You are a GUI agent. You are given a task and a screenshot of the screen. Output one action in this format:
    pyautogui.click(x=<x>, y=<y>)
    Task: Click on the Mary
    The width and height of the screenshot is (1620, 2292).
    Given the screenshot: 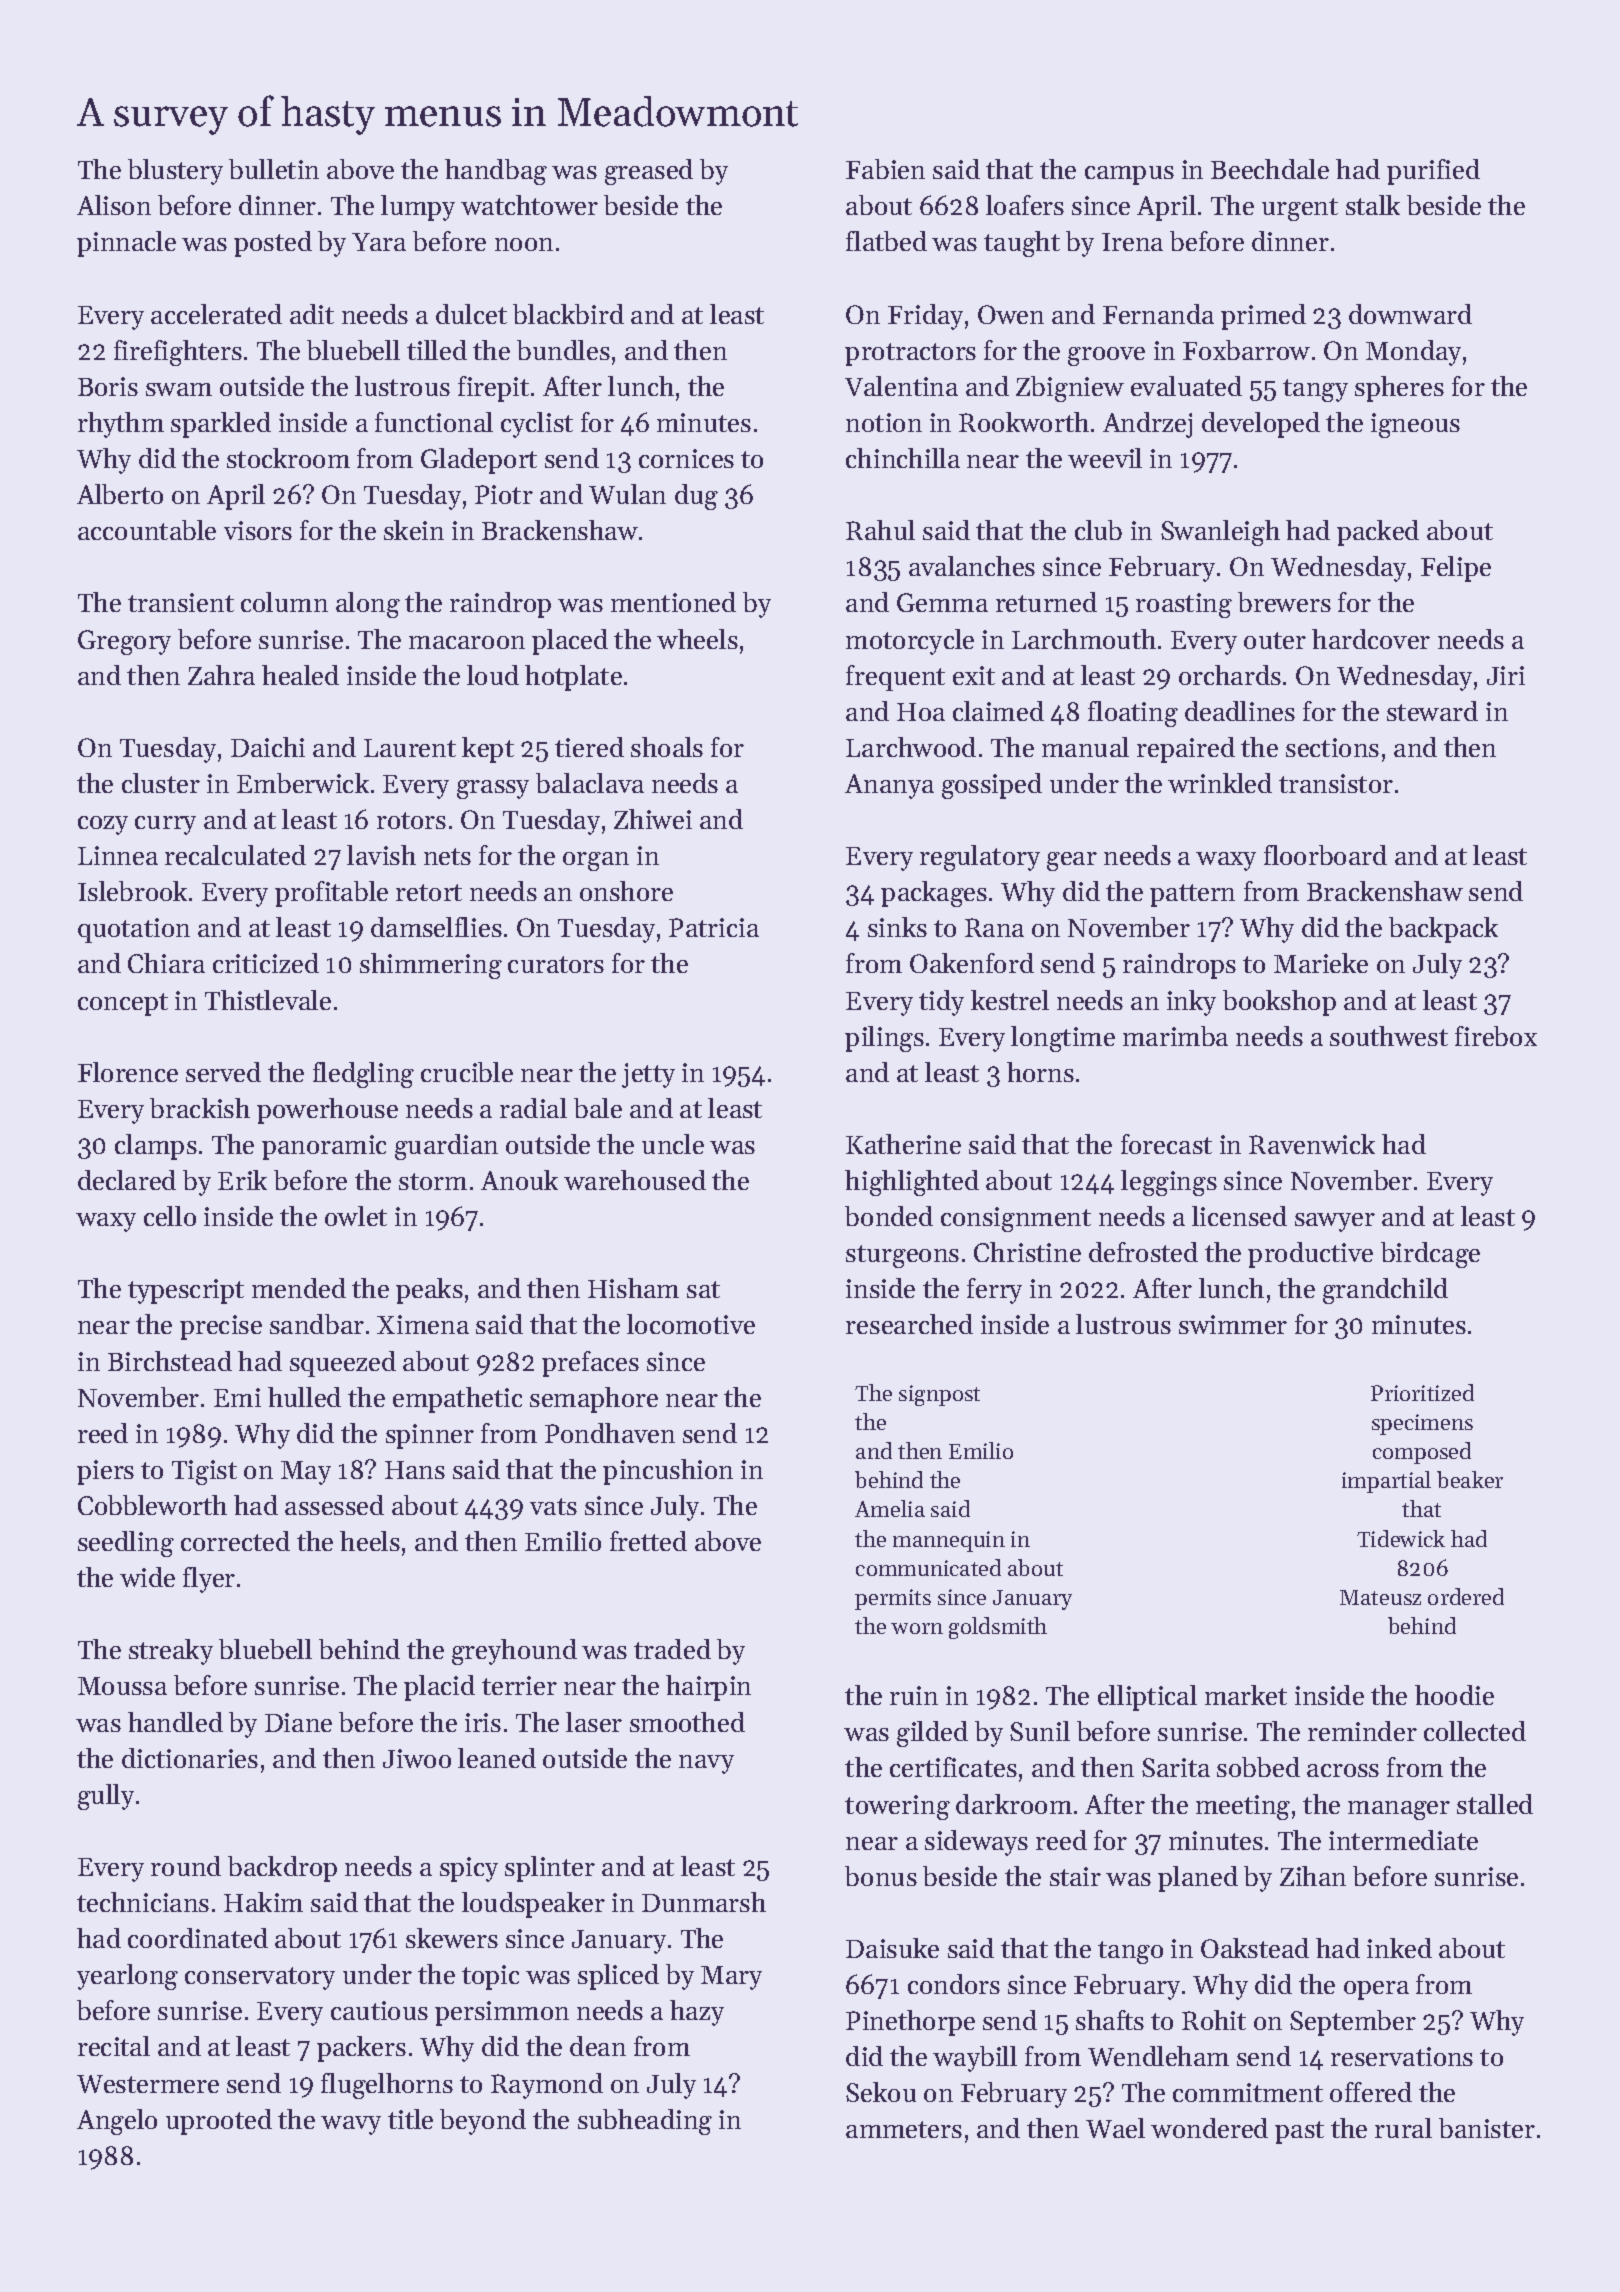 What is the action you would take?
    pyautogui.click(x=731, y=1978)
